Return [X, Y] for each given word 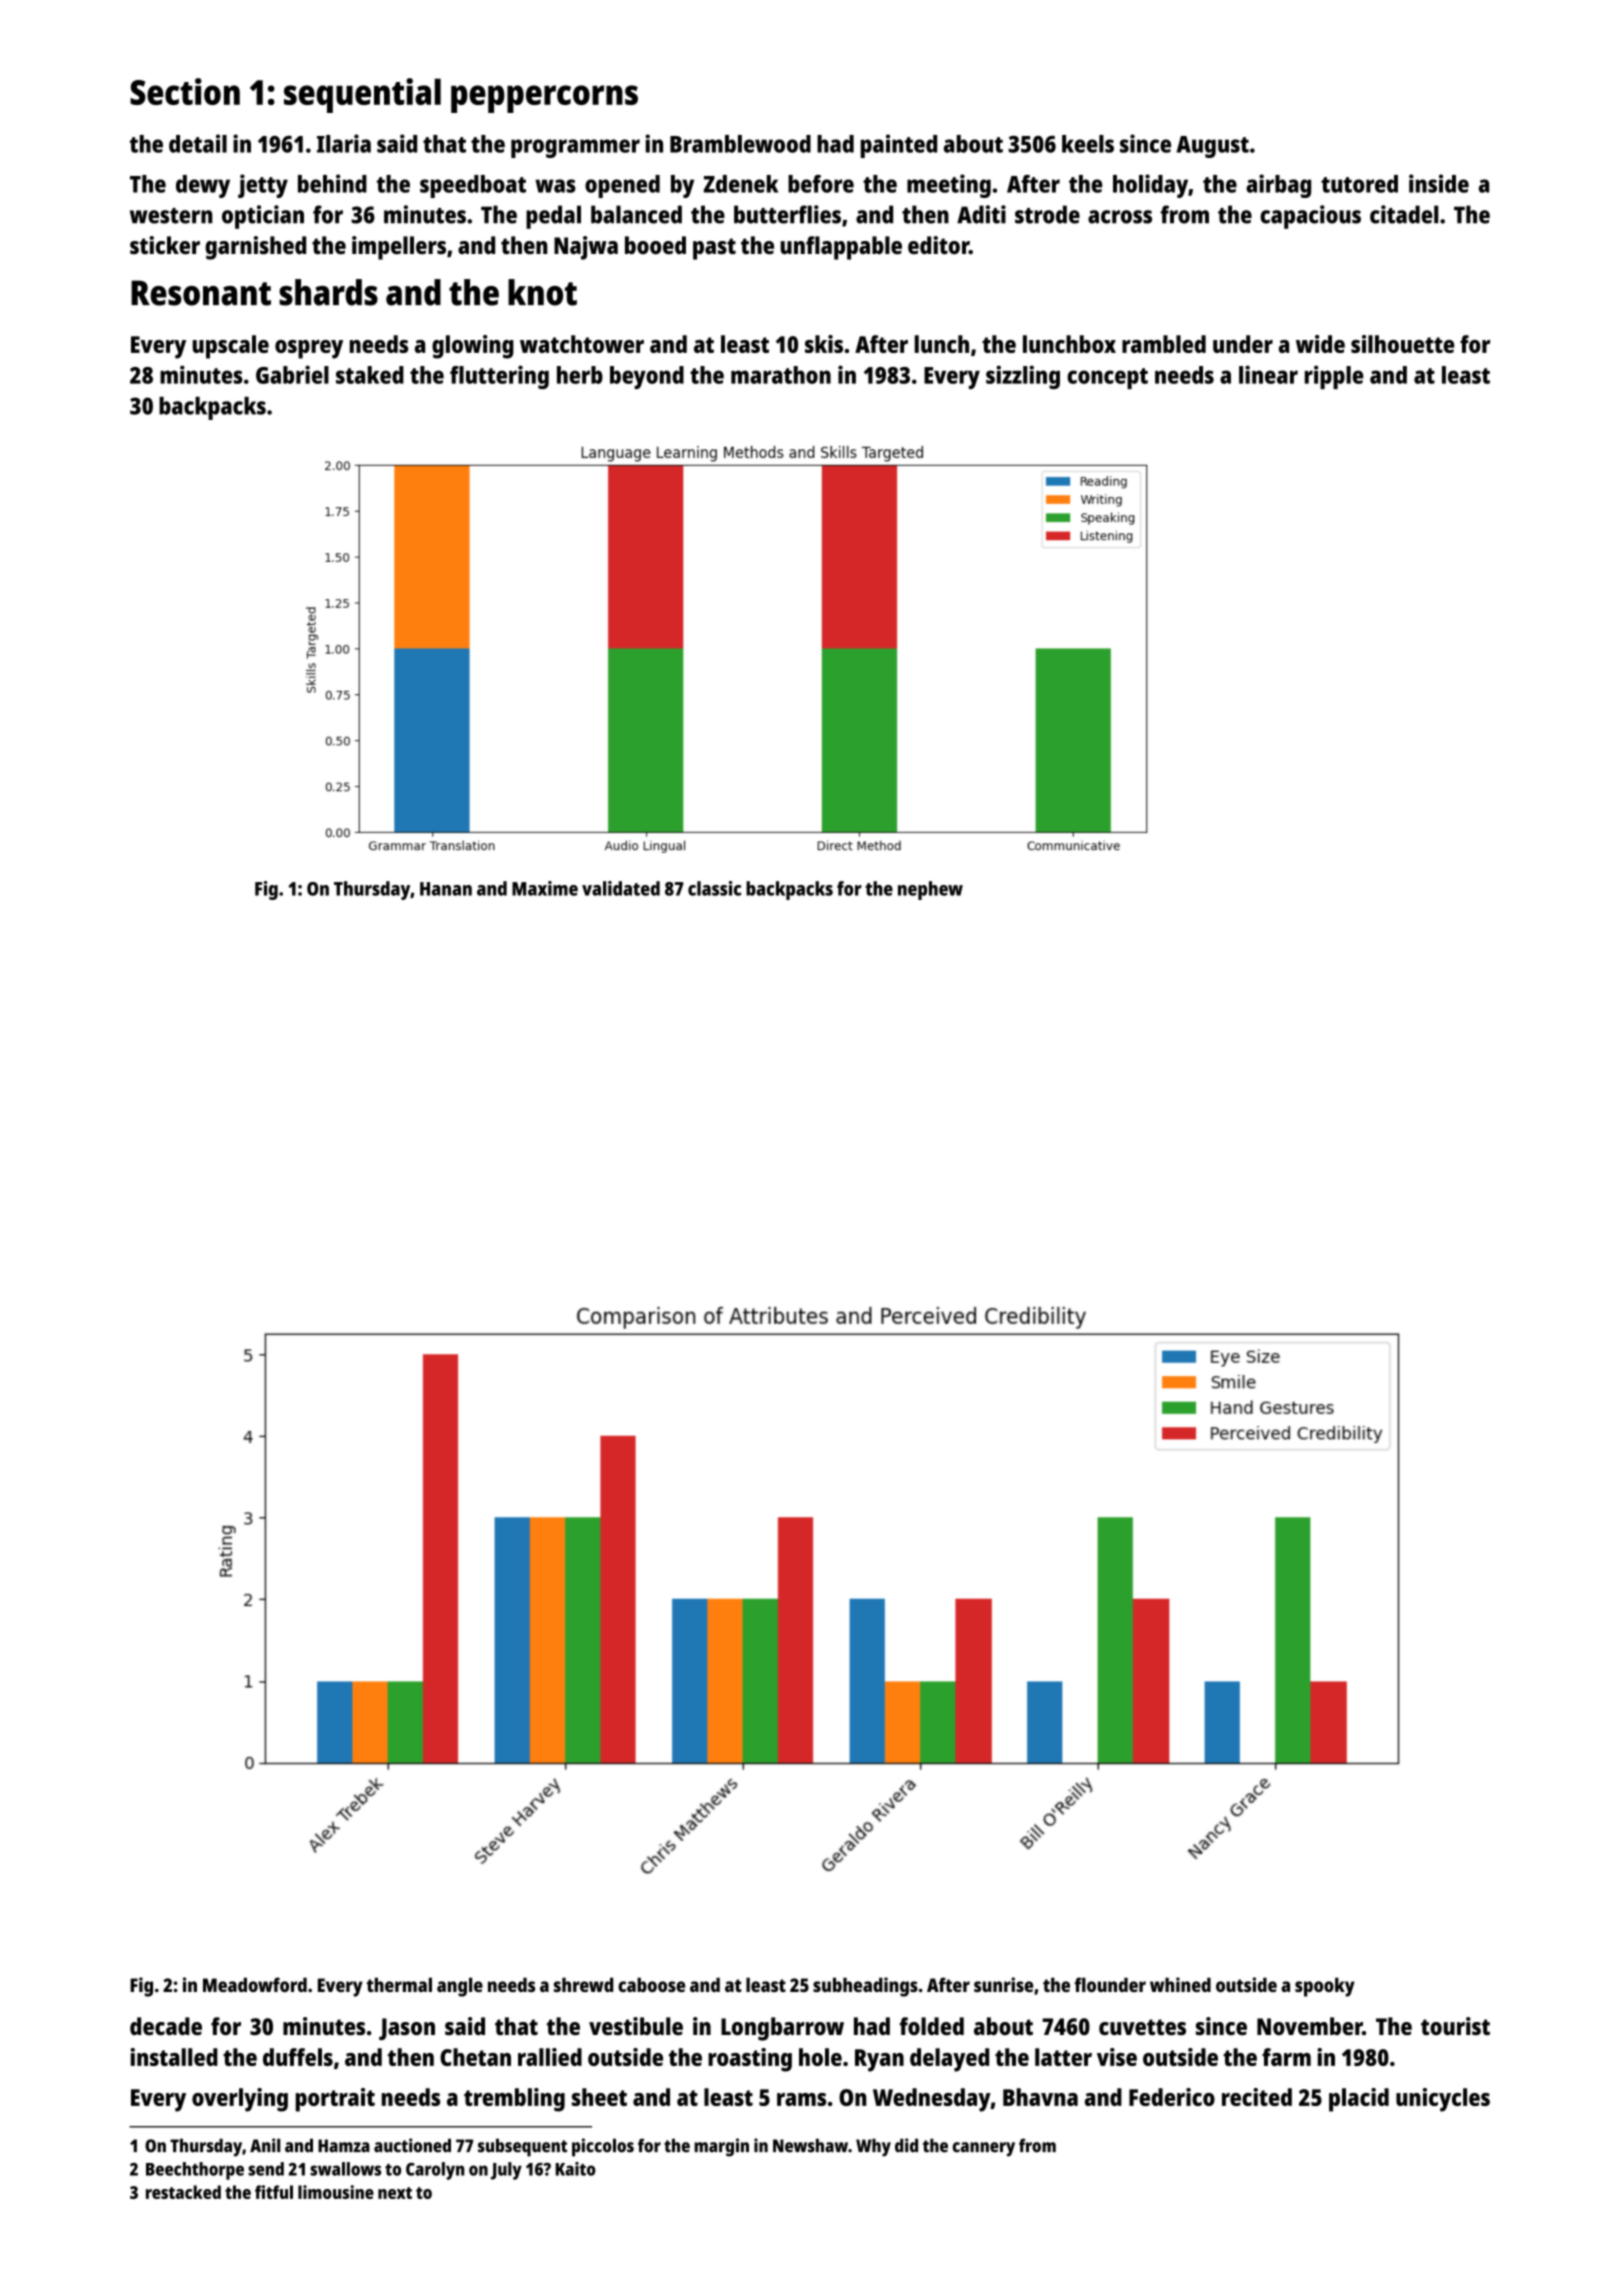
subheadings [865, 1987]
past [714, 249]
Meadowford [255, 1984]
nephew [930, 890]
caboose [651, 1984]
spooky [1325, 1987]
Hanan [446, 889]
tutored [1359, 184]
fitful [274, 2192]
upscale [230, 347]
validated [621, 888]
